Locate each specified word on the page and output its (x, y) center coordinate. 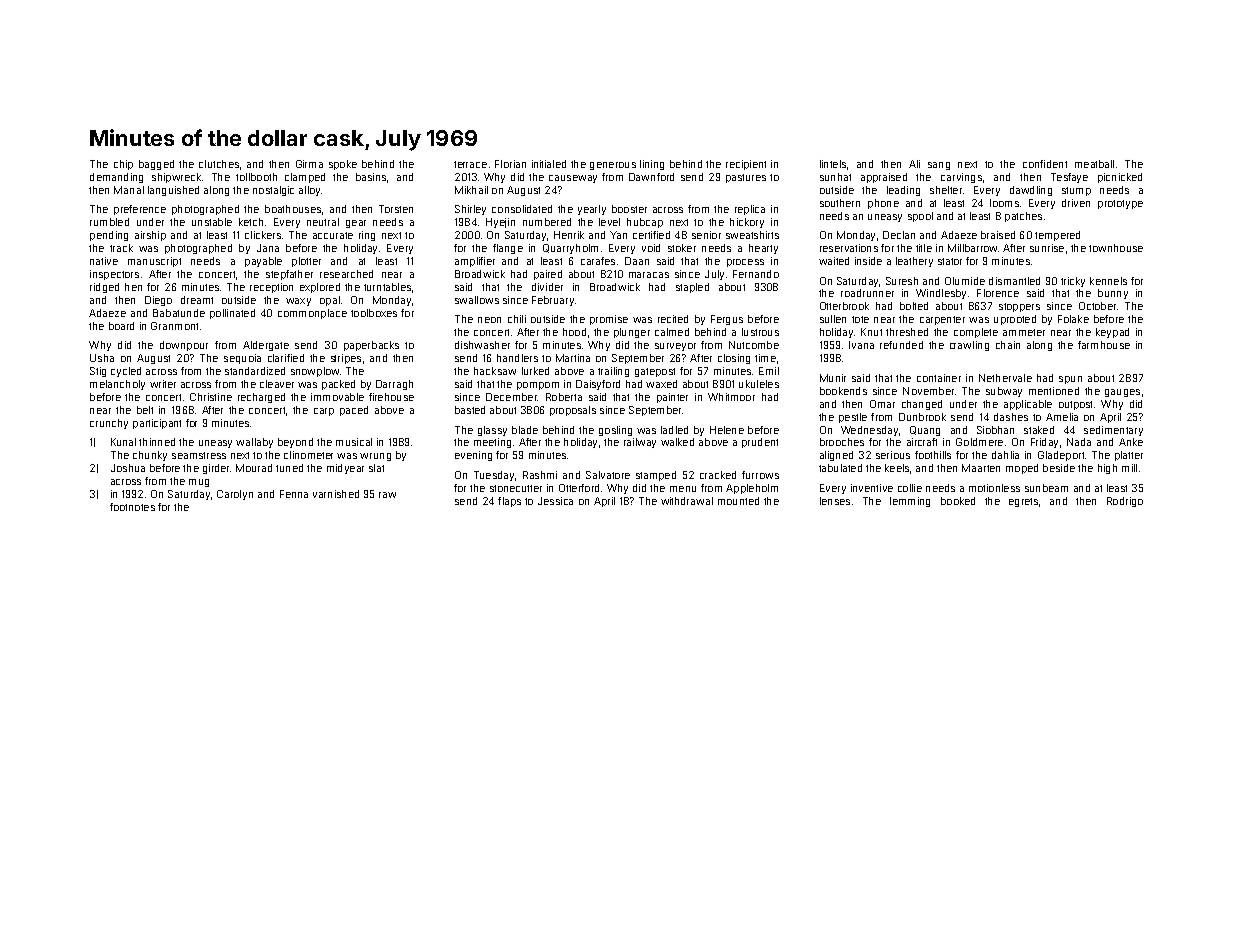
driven (1076, 203)
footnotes (132, 507)
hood (574, 332)
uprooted (1015, 320)
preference (140, 210)
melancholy (117, 385)
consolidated (522, 209)
